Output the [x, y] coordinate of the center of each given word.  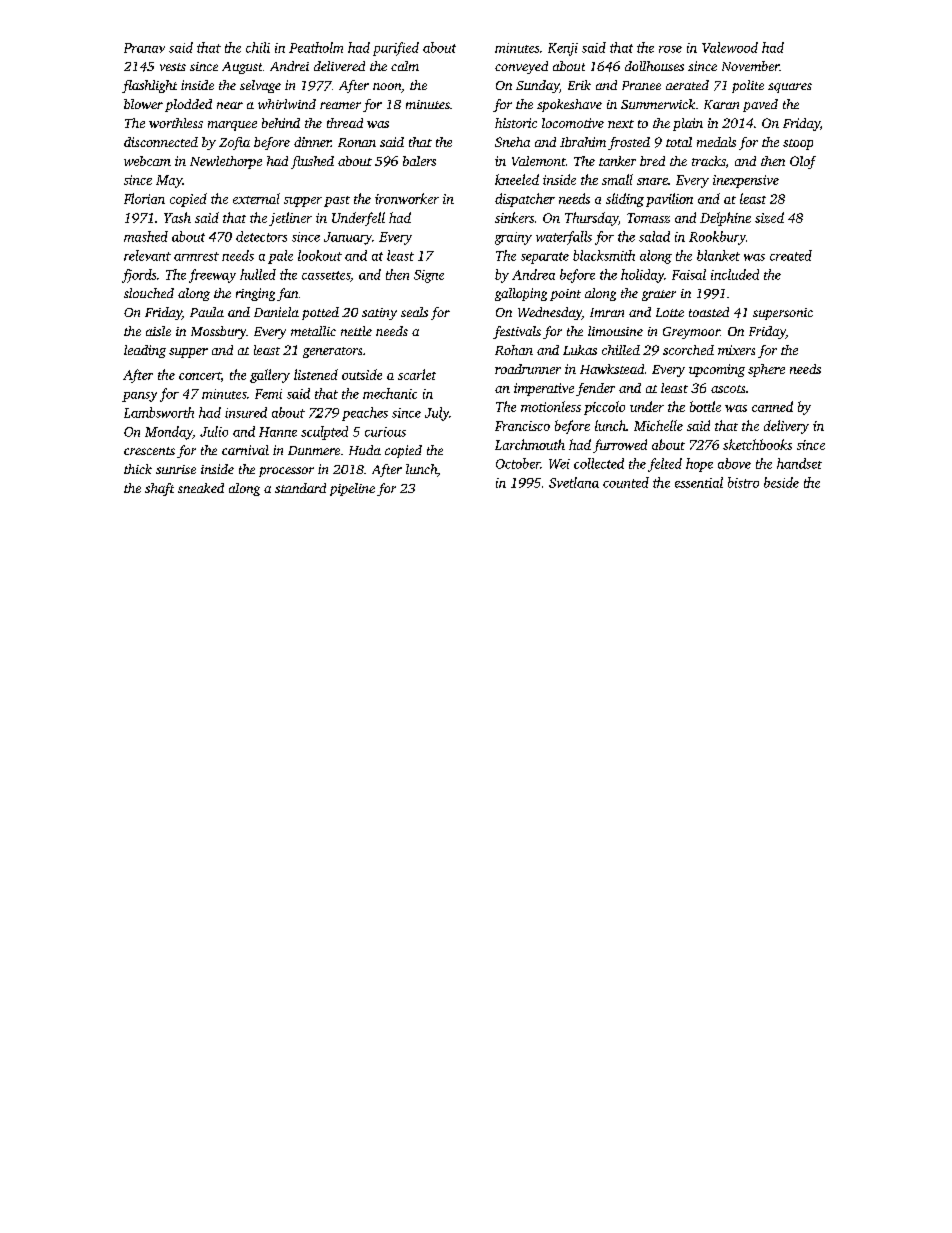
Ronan [357, 142]
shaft [159, 489]
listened [316, 374]
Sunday [537, 86]
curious [385, 432]
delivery [786, 427]
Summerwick [658, 104]
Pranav [144, 48]
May [169, 181]
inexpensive [746, 181]
